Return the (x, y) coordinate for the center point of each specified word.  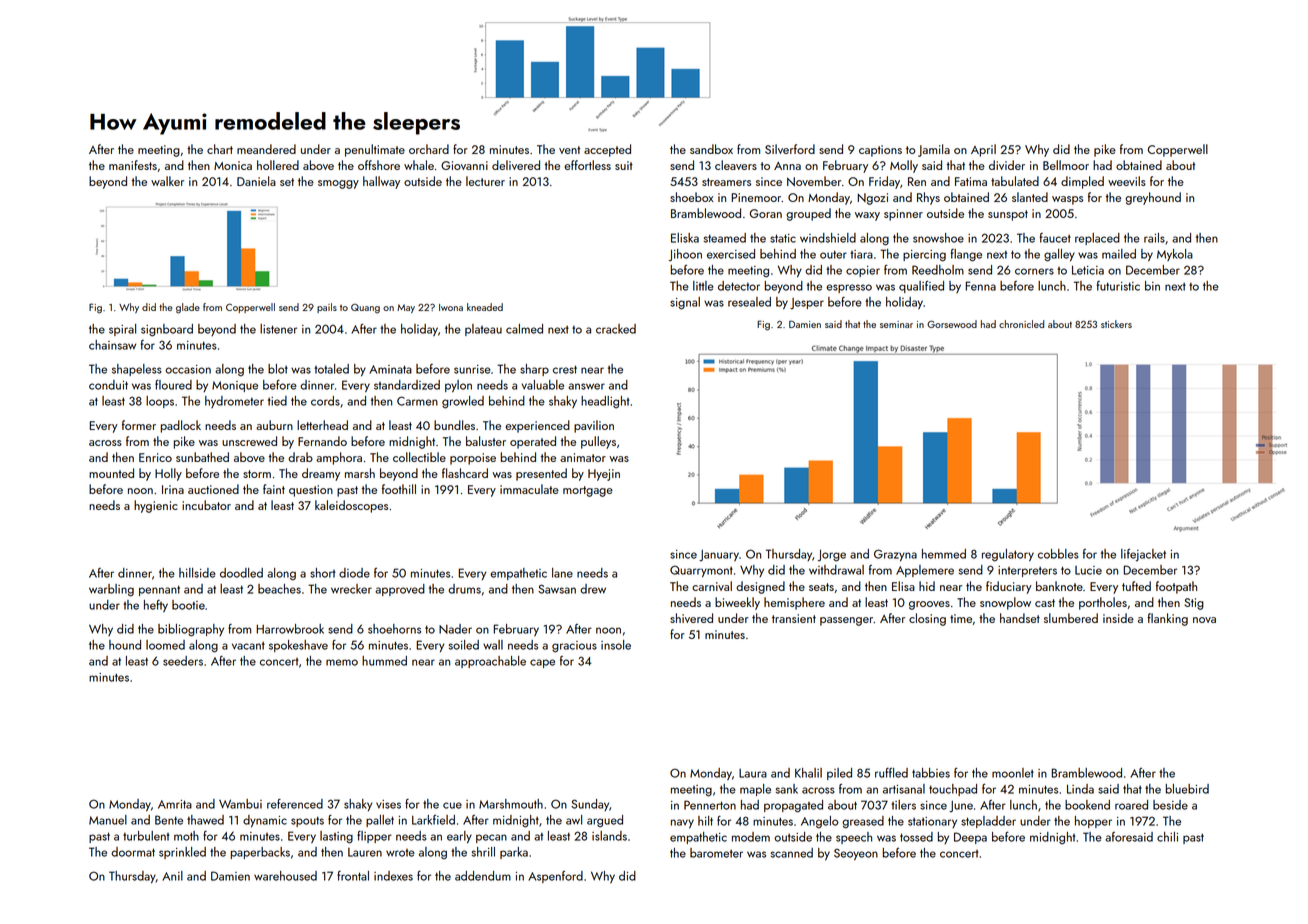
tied (277, 401)
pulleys (598, 442)
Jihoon (685, 255)
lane (562, 573)
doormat (133, 852)
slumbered (1071, 618)
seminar (896, 324)
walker (167, 181)
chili (1167, 837)
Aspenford (555, 877)
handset (1020, 618)
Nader (455, 629)
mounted (111, 473)
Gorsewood (952, 324)
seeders (183, 661)
